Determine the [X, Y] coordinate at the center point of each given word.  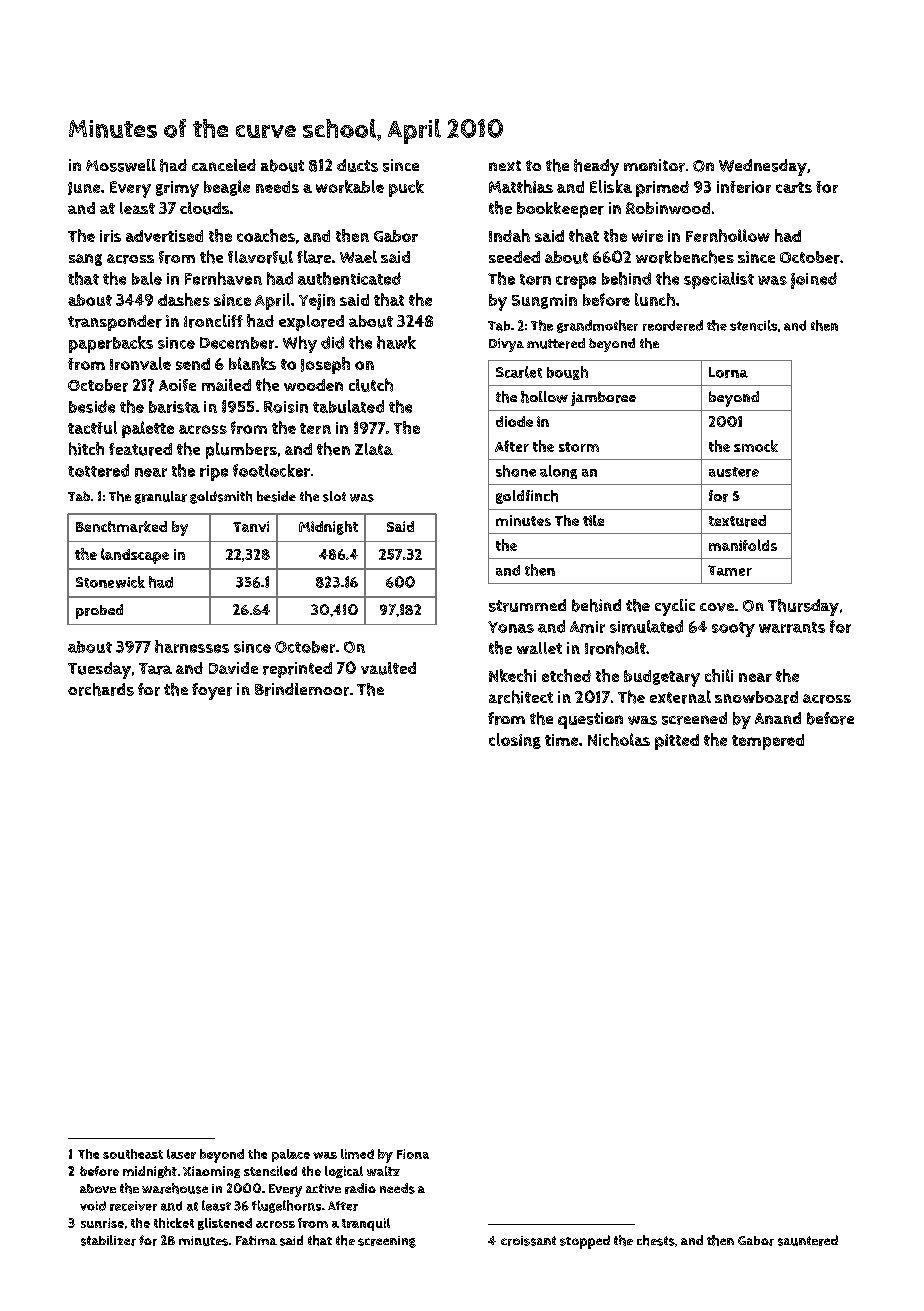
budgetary [662, 678]
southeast [133, 1154]
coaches [266, 235]
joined [814, 280]
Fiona [413, 1154]
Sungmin [544, 301]
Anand [778, 718]
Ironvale [140, 363]
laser [181, 1154]
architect [521, 697]
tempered [768, 742]
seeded [514, 257]
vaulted [388, 668]
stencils [753, 325]
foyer [212, 691]
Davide [233, 668]
